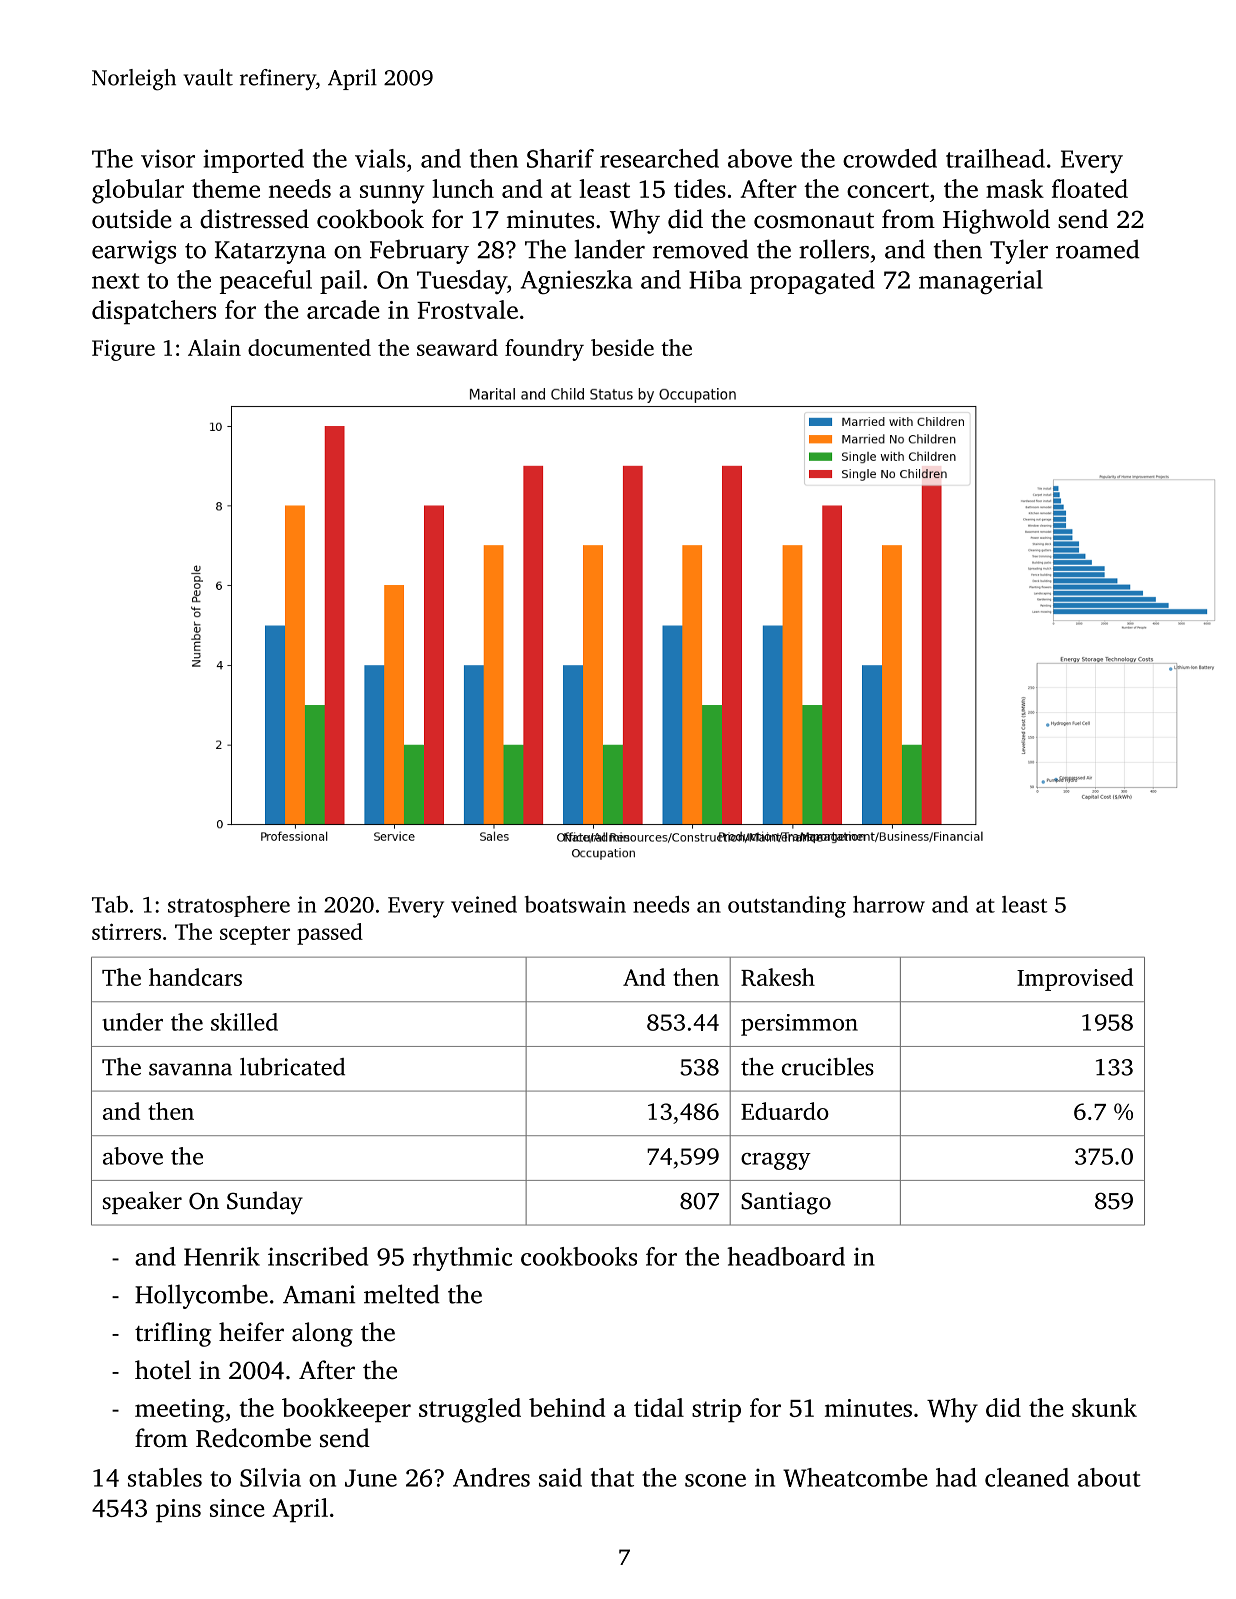  I want to click on handcars, so click(195, 977).
